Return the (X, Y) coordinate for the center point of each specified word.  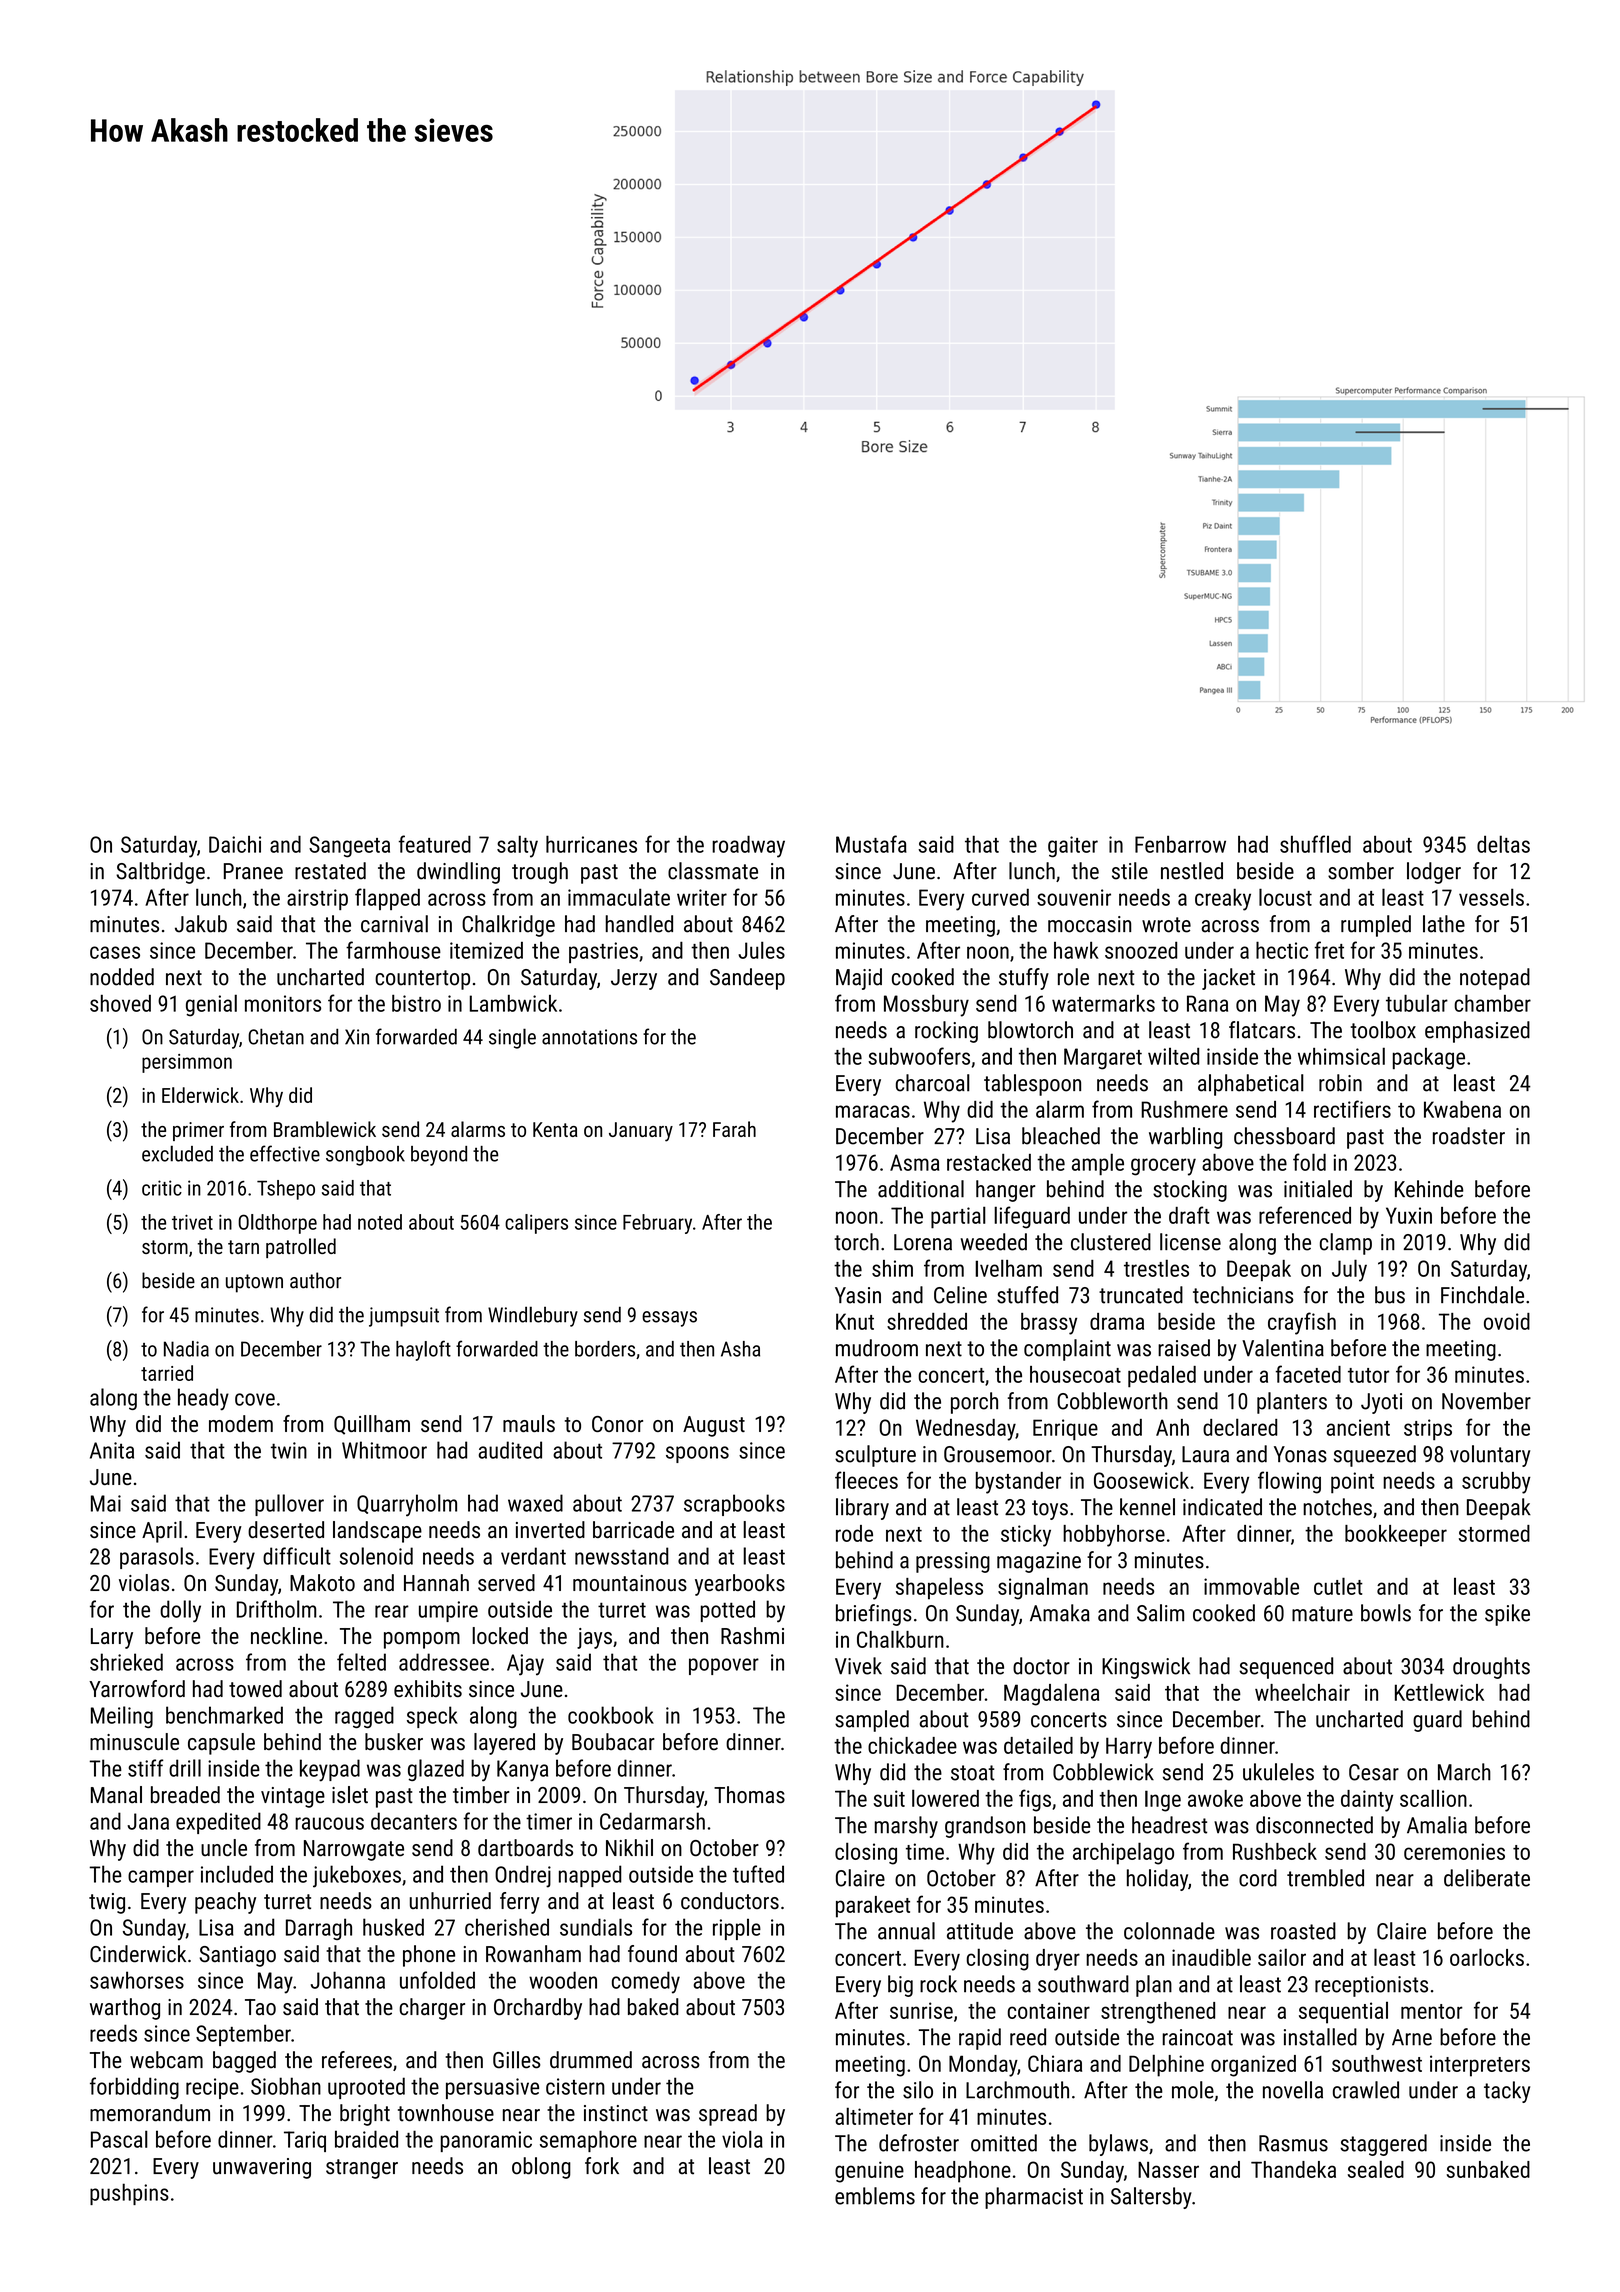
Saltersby (1151, 2198)
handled (639, 924)
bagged (244, 2062)
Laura (1205, 1454)
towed (255, 1688)
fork (602, 2166)
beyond (439, 1156)
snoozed (1141, 950)
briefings (874, 1615)
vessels (1491, 897)
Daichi (235, 844)
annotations (589, 1037)
